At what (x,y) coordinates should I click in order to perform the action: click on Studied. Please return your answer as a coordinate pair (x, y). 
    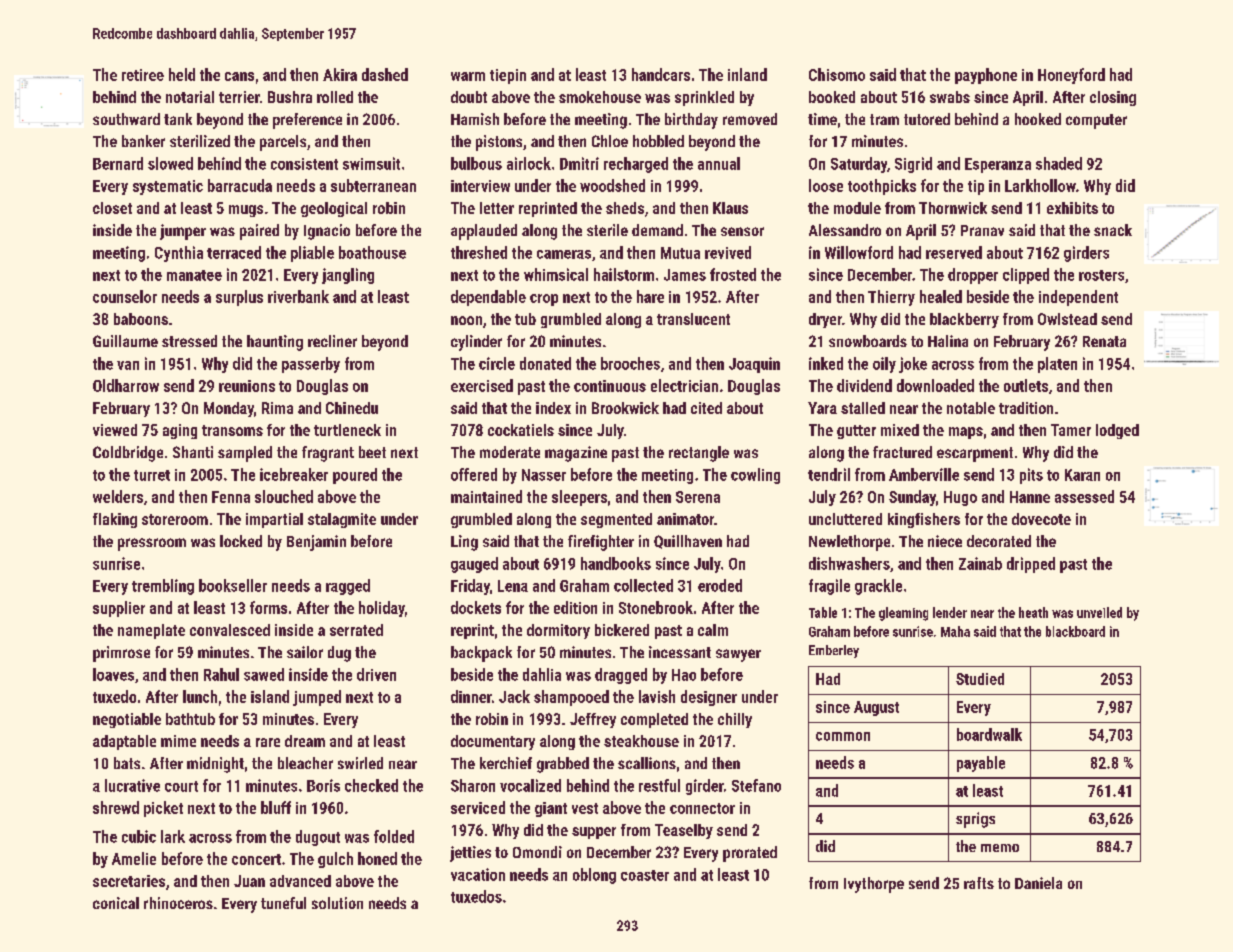
    Looking at the image, I should click on (980, 679).
